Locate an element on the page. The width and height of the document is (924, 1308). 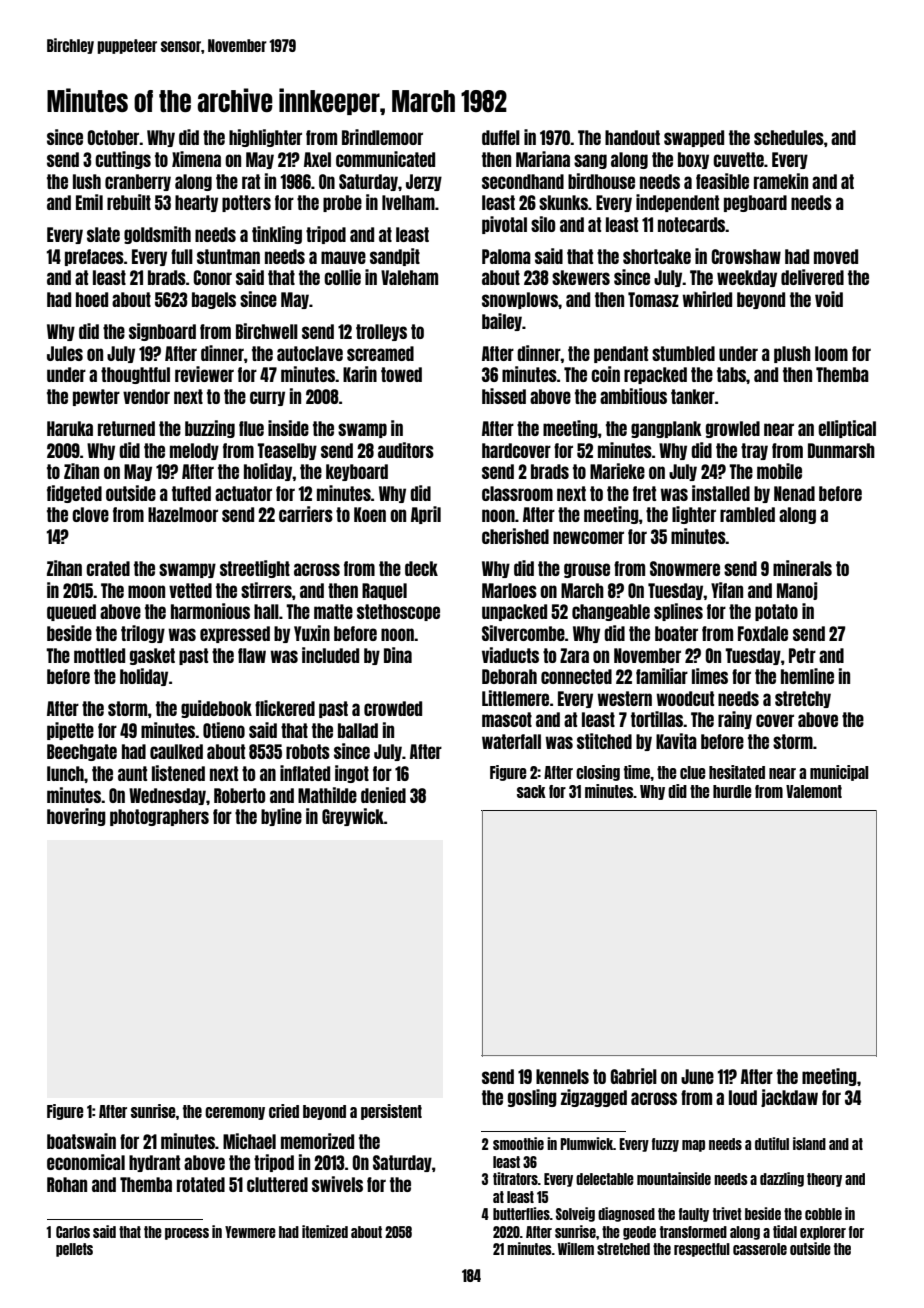
boatswain is located at coordinates (81, 1141).
